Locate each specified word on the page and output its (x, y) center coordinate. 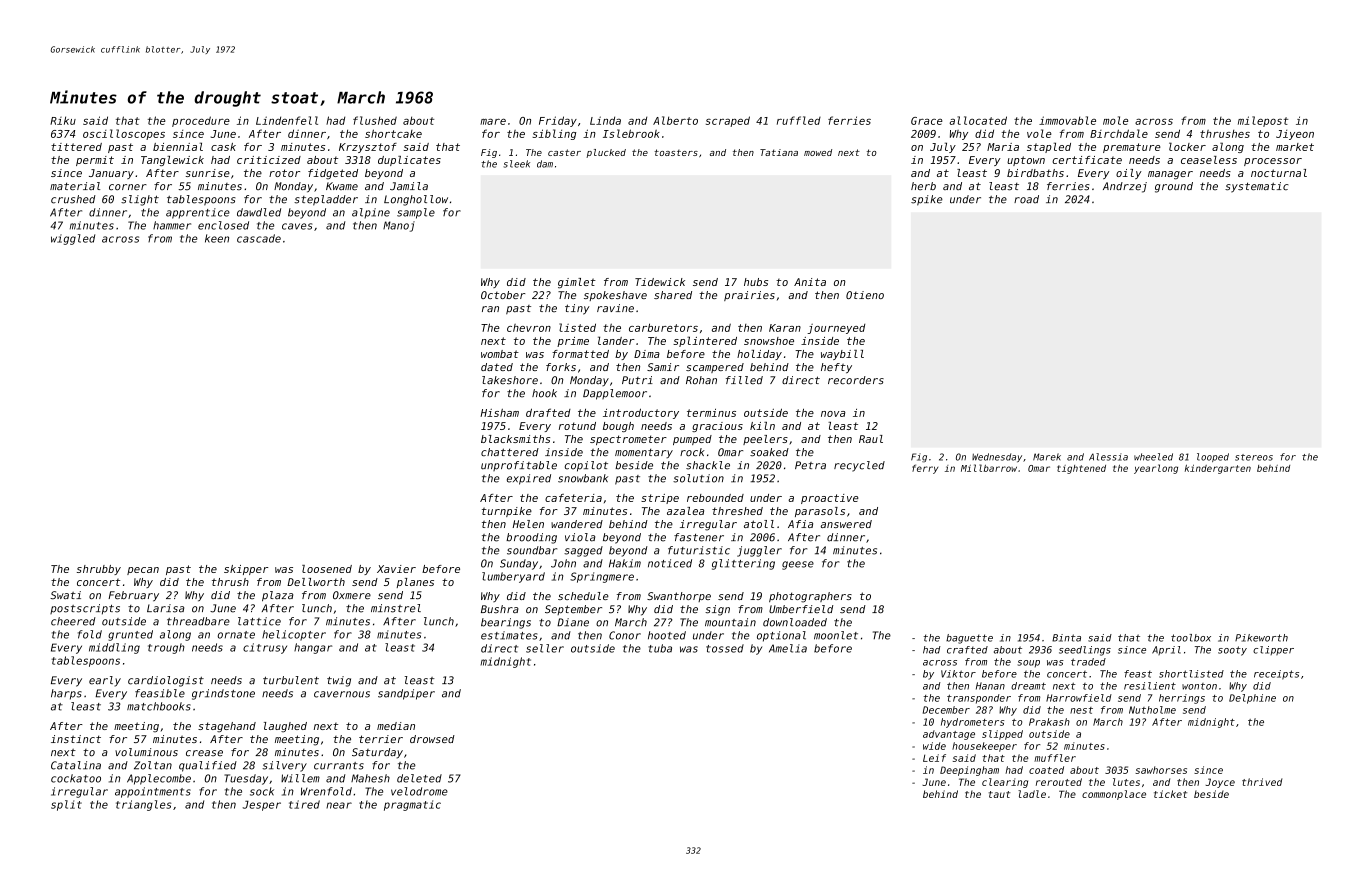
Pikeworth (1261, 638)
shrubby (99, 570)
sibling (554, 134)
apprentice (198, 213)
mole (1115, 120)
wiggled (73, 239)
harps (66, 694)
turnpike (507, 512)
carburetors (663, 327)
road (1026, 199)
